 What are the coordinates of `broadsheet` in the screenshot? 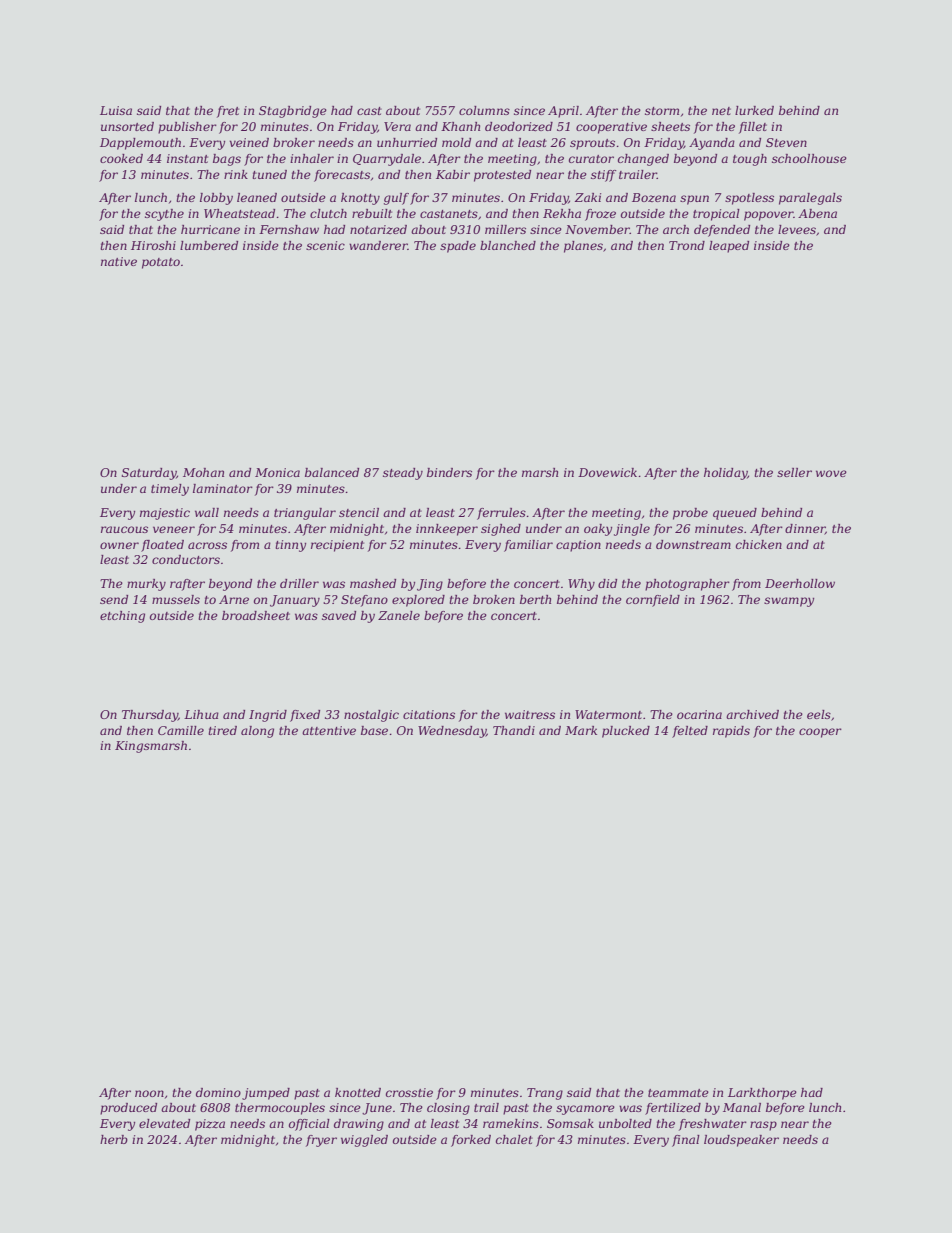 It's located at (256, 615).
